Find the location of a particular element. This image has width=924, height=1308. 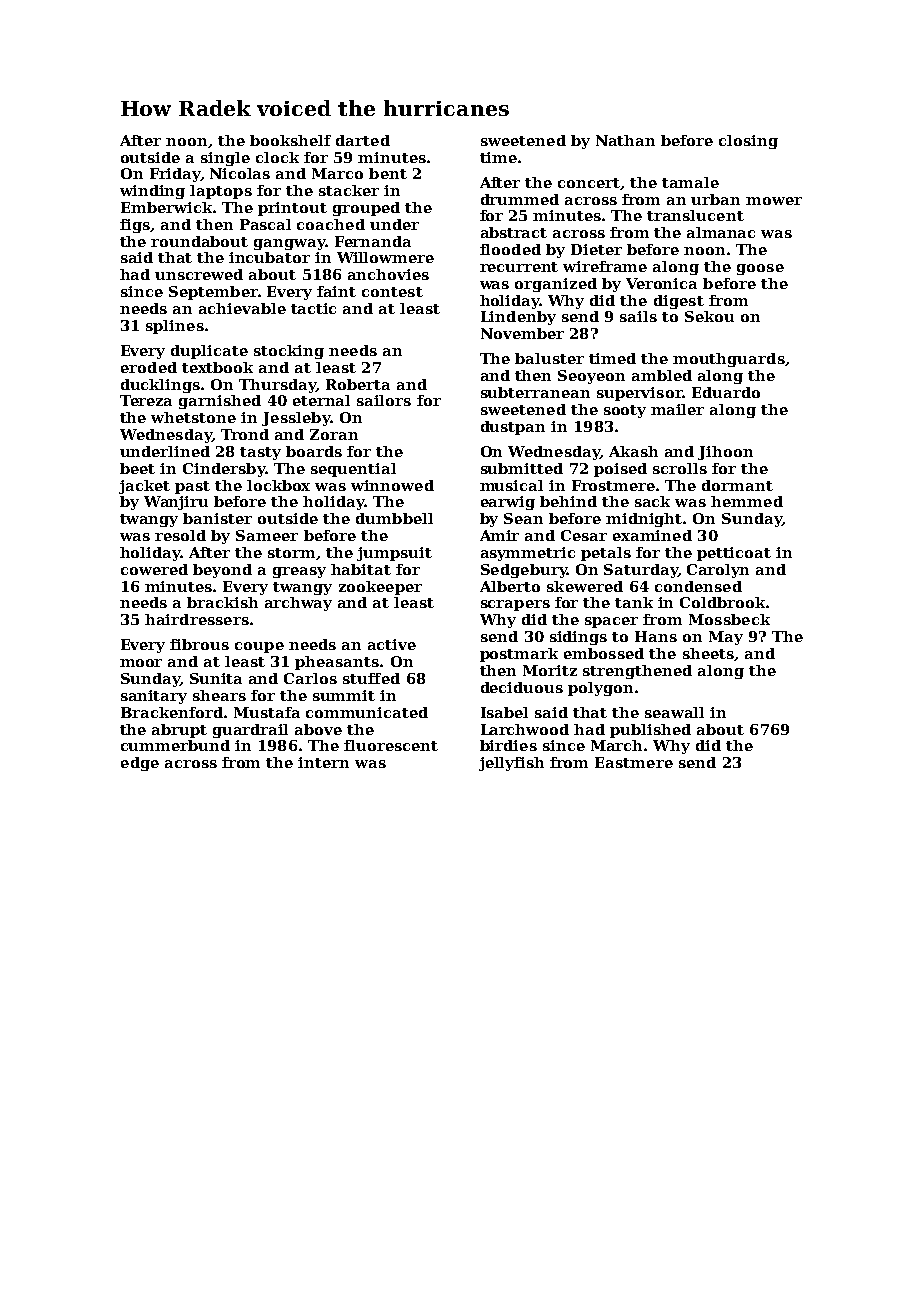

closing is located at coordinates (748, 142).
